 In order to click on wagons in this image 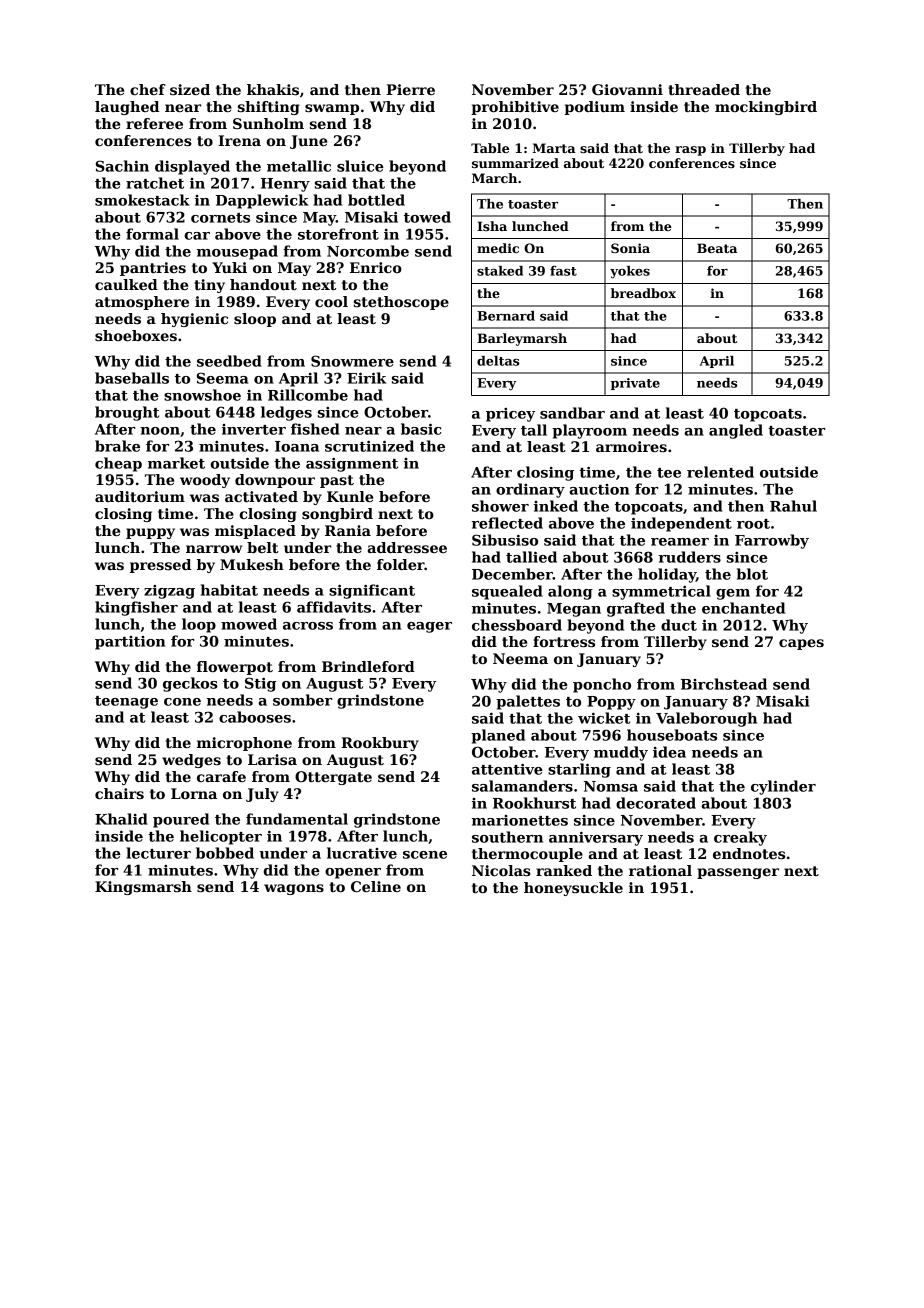, I will do `click(294, 889)`.
